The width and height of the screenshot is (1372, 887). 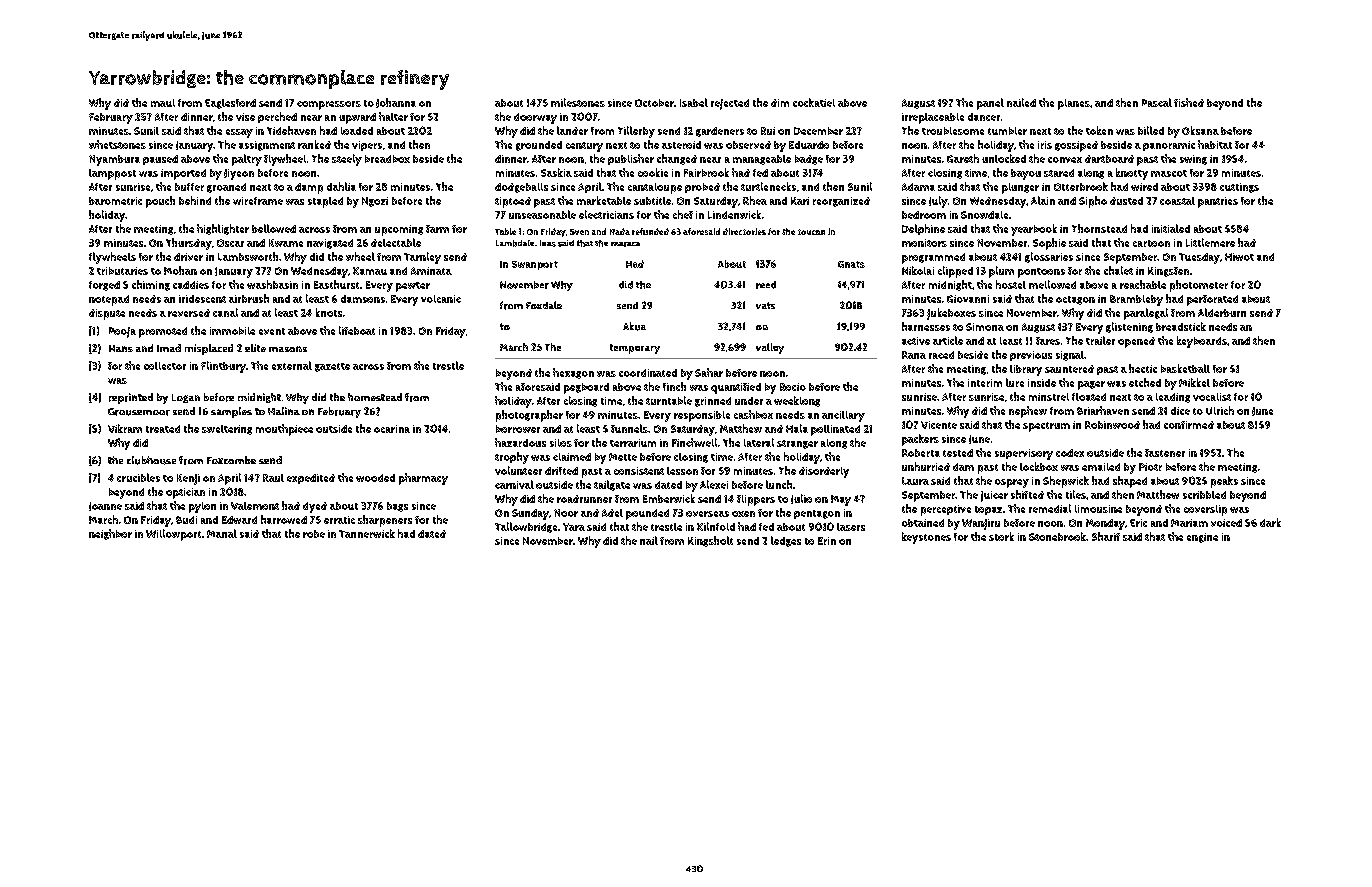 What do you see at coordinates (423, 479) in the screenshot?
I see `pharmacy` at bounding box center [423, 479].
